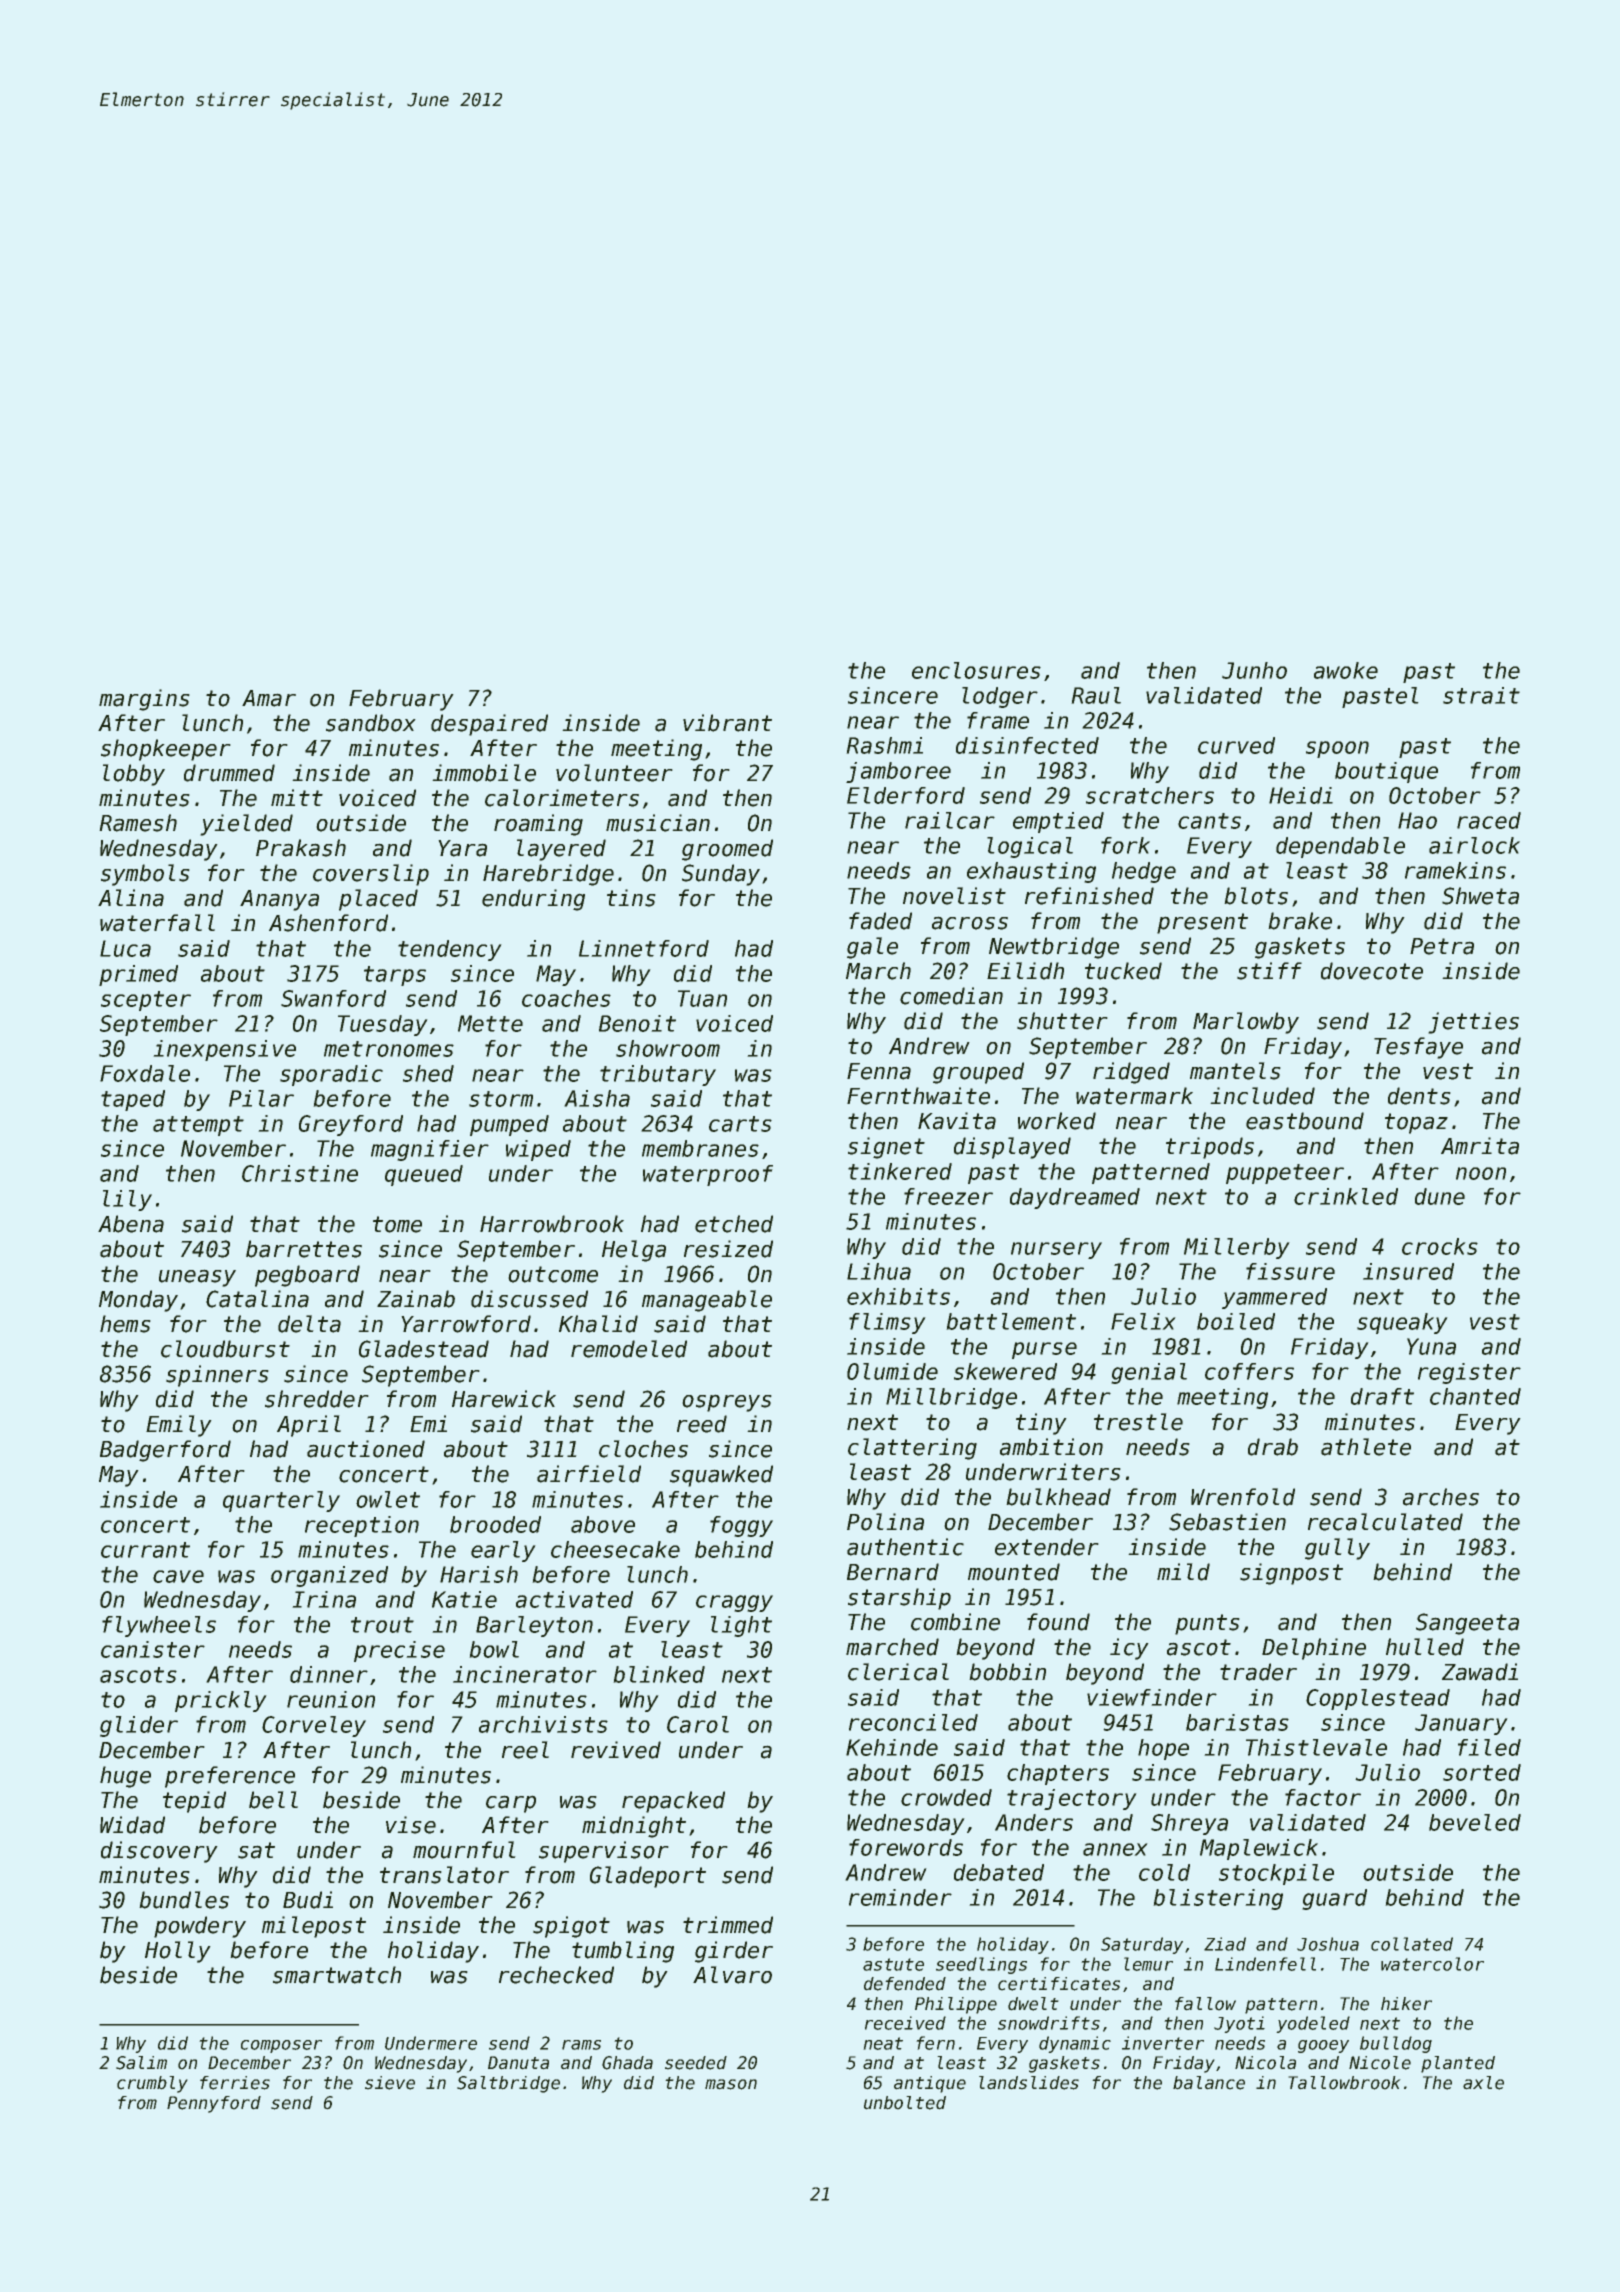 Image resolution: width=1620 pixels, height=2292 pixels. What do you see at coordinates (269, 698) in the screenshot?
I see `Amar` at bounding box center [269, 698].
